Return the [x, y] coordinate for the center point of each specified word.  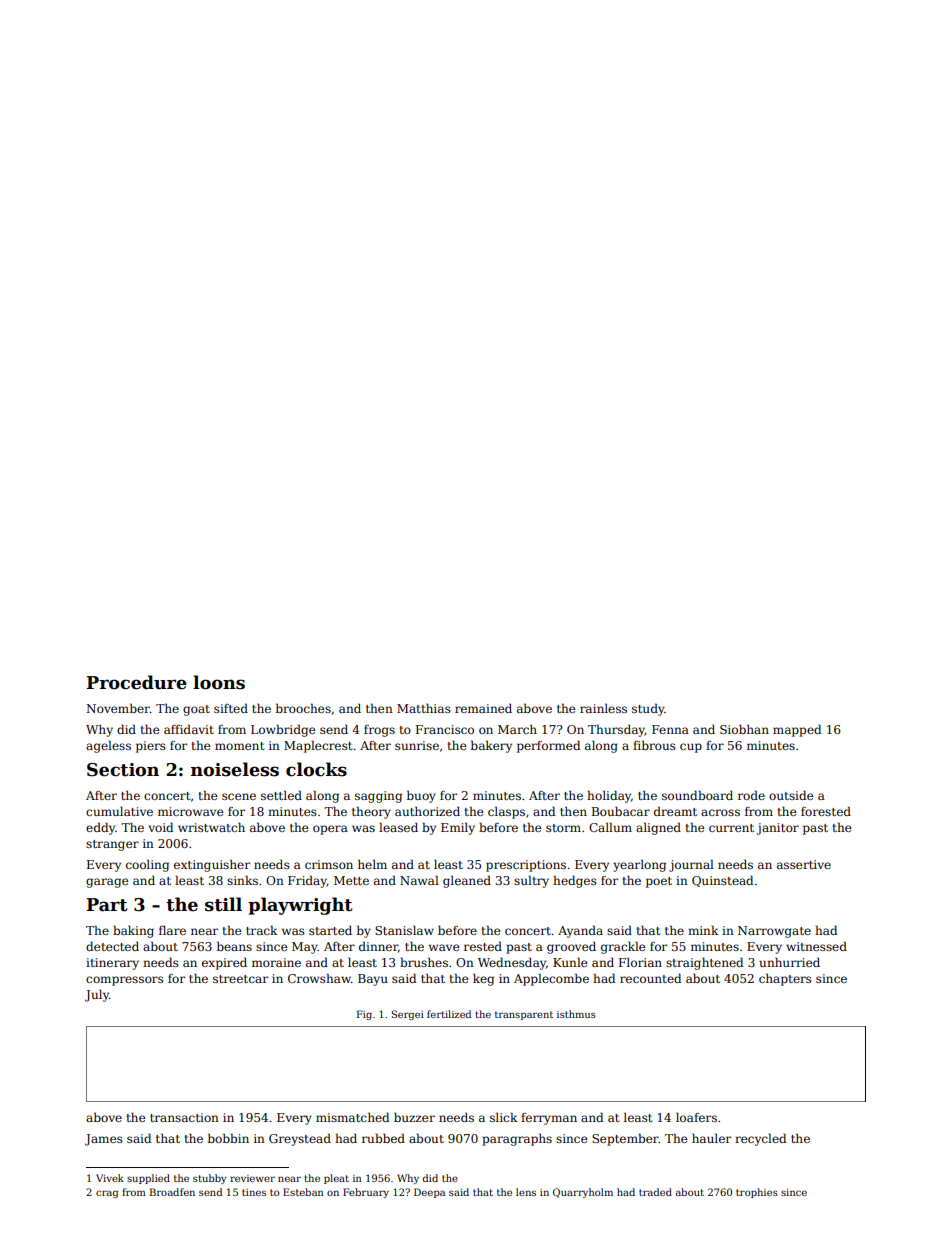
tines [254, 1192]
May [305, 948]
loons [219, 682]
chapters [785, 979]
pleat [336, 1179]
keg [483, 980]
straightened [704, 963]
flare [172, 930]
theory [371, 812]
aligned [658, 828]
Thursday [616, 730]
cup [691, 748]
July [97, 996]
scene [239, 796]
